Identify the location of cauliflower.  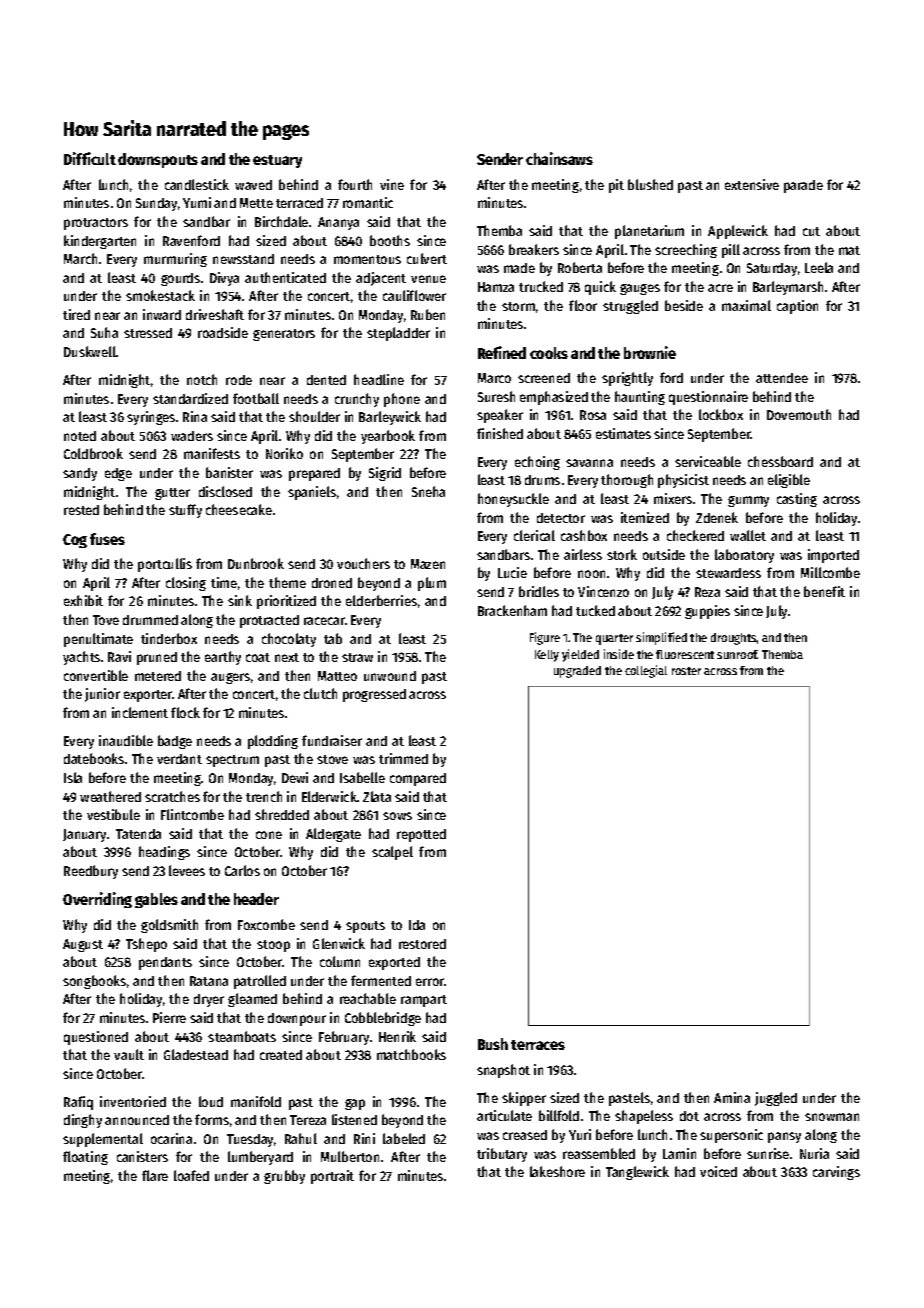
(414, 295).
